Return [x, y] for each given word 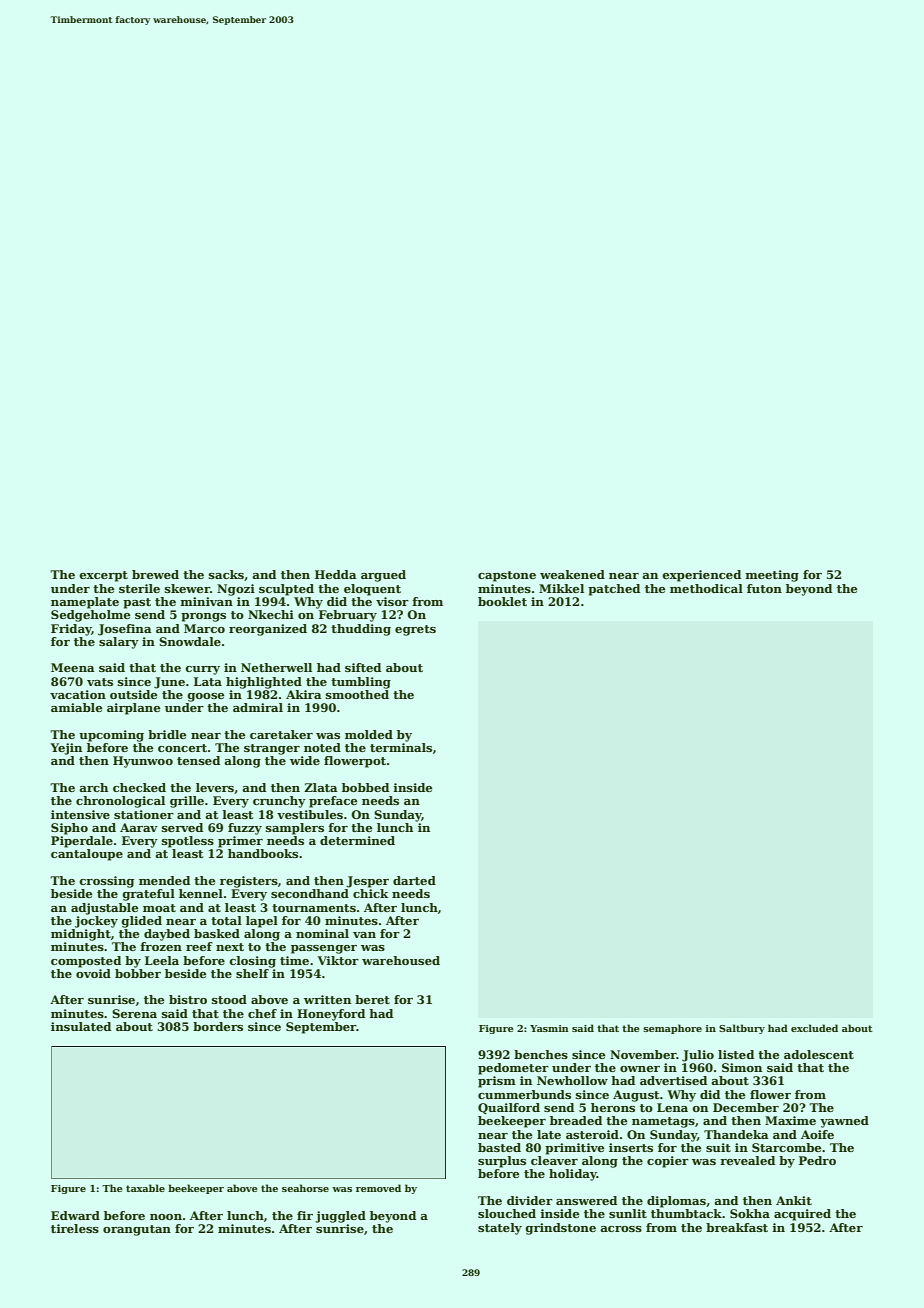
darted [414, 880]
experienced [702, 576]
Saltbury [742, 1029]
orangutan [137, 1230]
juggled [340, 1217]
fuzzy [245, 829]
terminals [401, 747]
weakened [572, 574]
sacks [226, 574]
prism [497, 1082]
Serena [134, 1013]
